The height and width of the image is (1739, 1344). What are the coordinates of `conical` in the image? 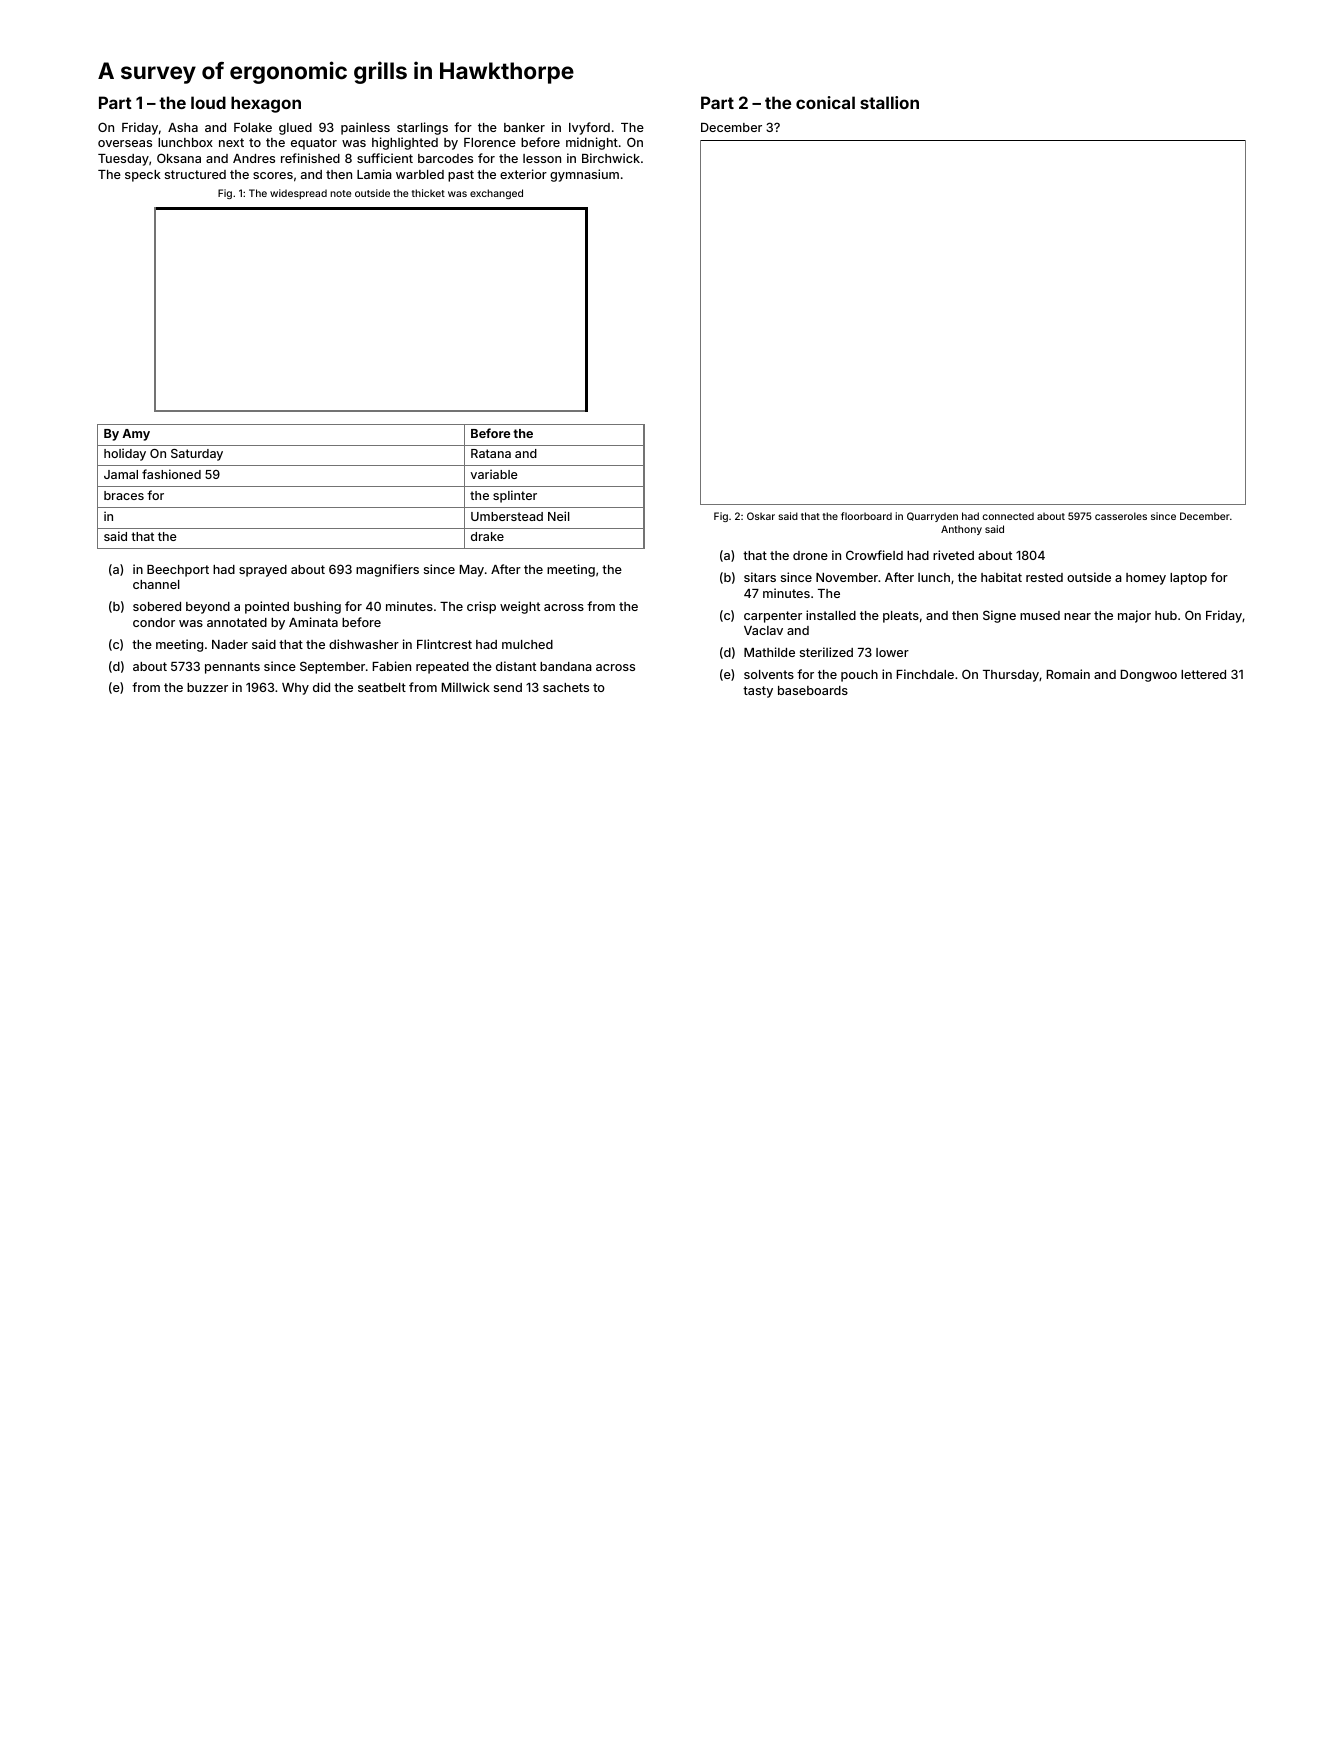 It's located at (825, 102).
